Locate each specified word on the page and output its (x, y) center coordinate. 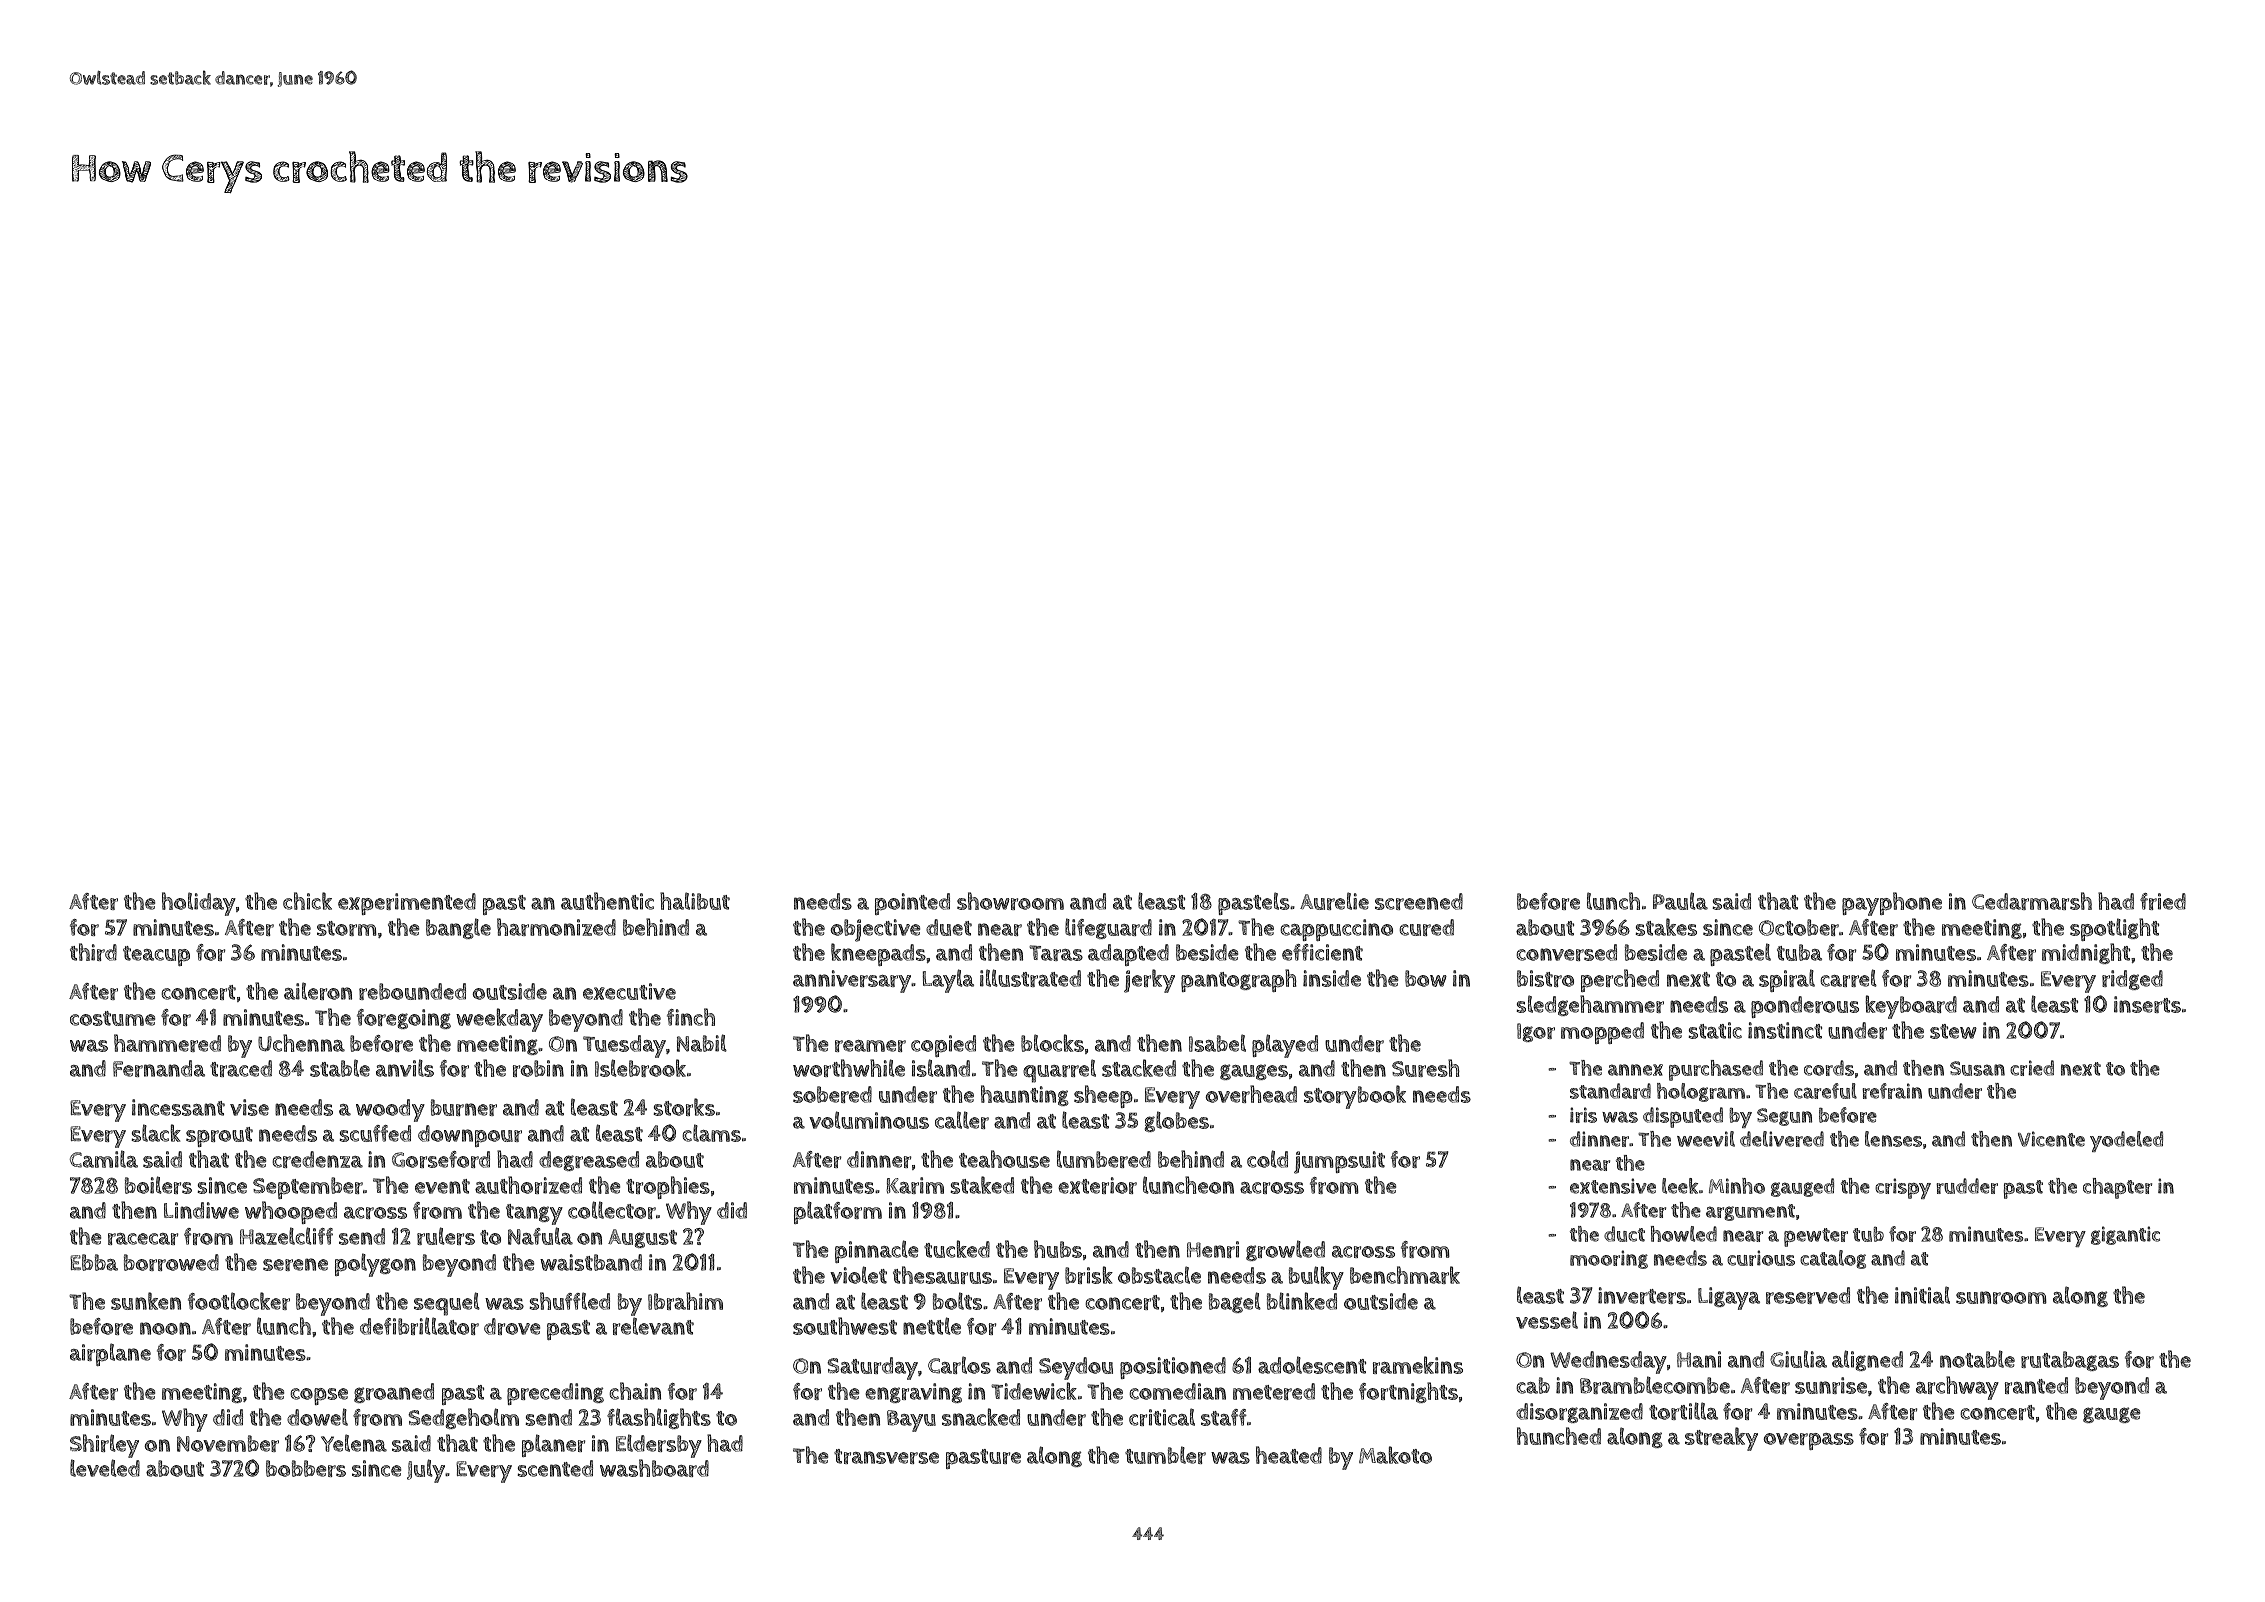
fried (2163, 901)
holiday (199, 904)
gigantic (2125, 1235)
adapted (1128, 955)
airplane (110, 1354)
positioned (1173, 1368)
